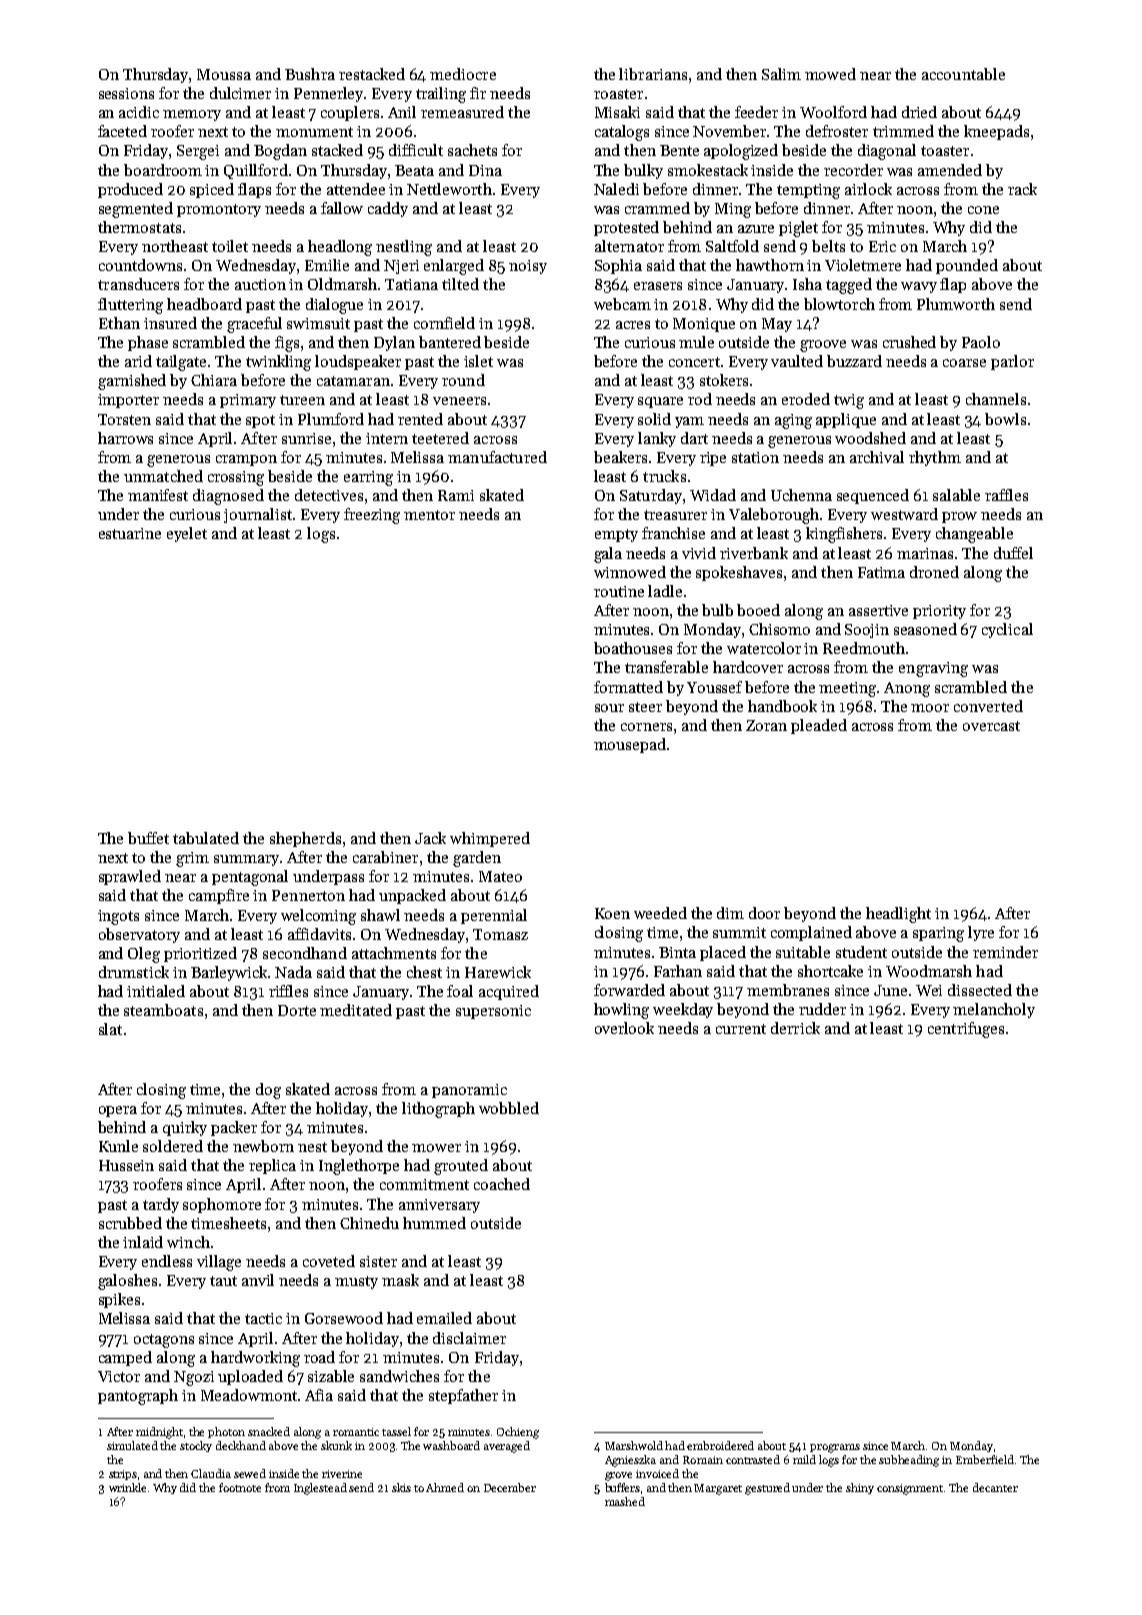 This screenshot has height=1615, width=1142. What do you see at coordinates (228, 497) in the screenshot?
I see `diagnosed` at bounding box center [228, 497].
